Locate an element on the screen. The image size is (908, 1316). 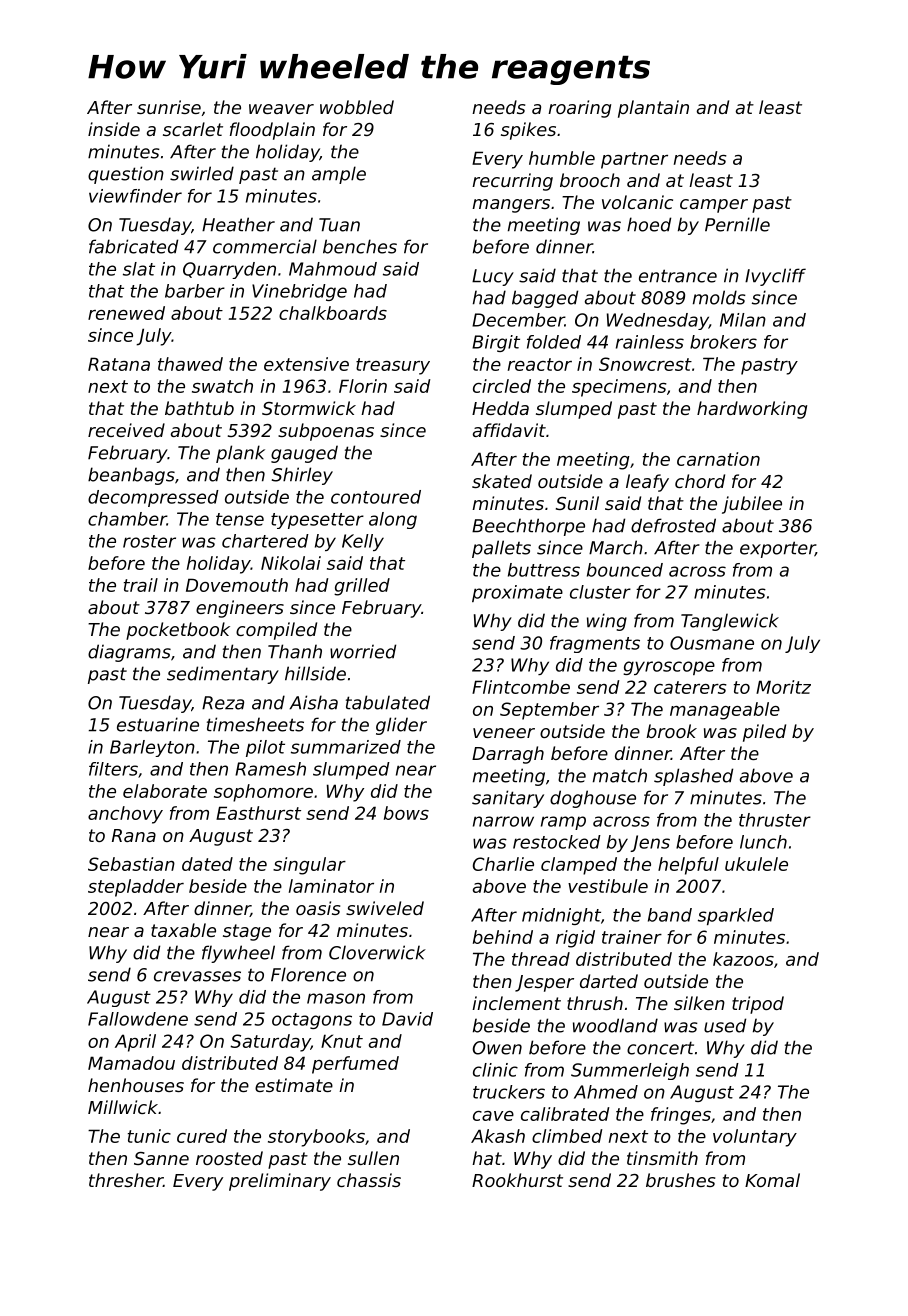
Vinebridge is located at coordinates (299, 292).
